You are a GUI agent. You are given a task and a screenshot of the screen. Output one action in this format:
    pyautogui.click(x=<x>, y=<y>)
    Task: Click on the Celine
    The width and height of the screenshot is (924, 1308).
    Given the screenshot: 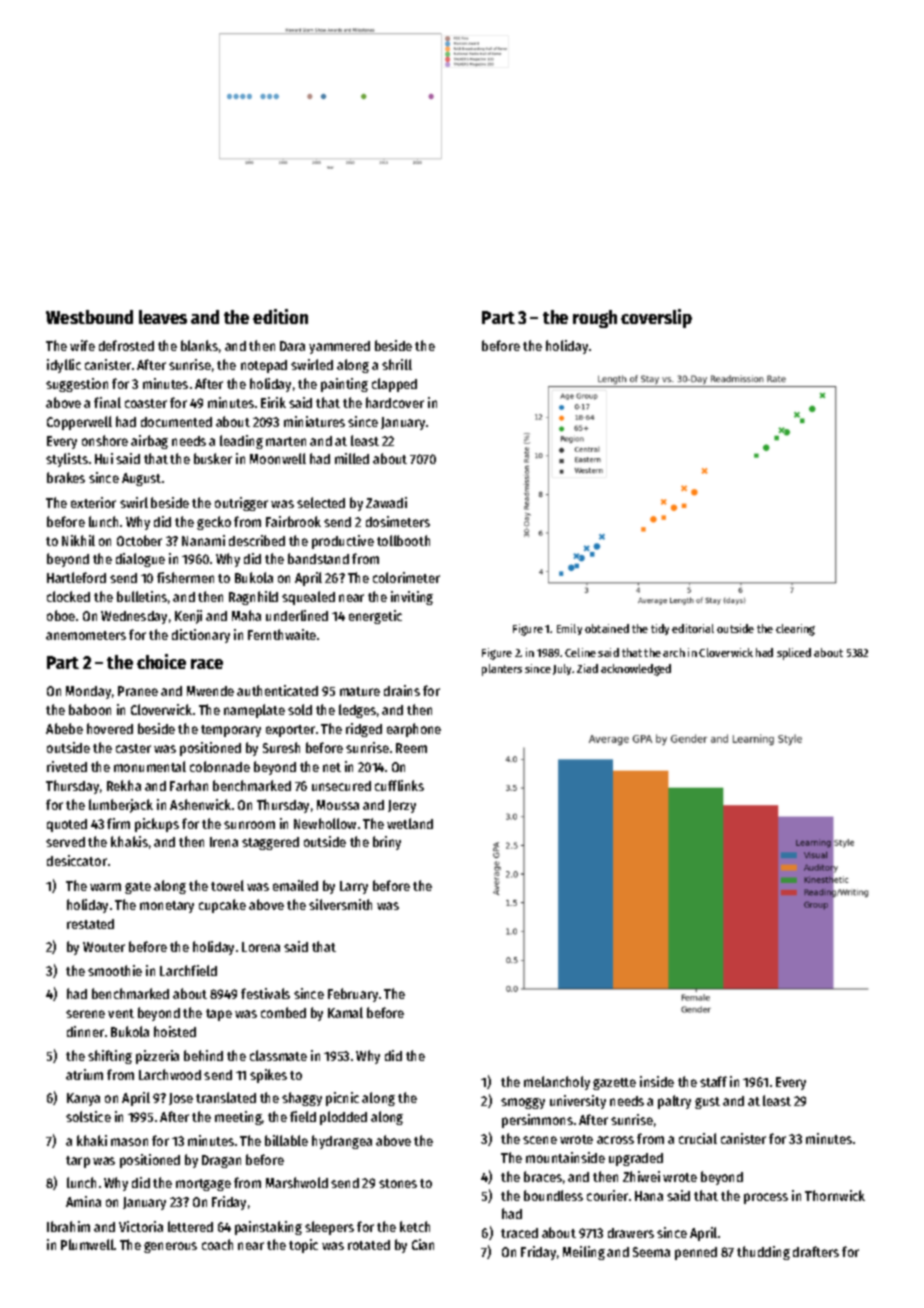 What is the action you would take?
    pyautogui.click(x=580, y=652)
